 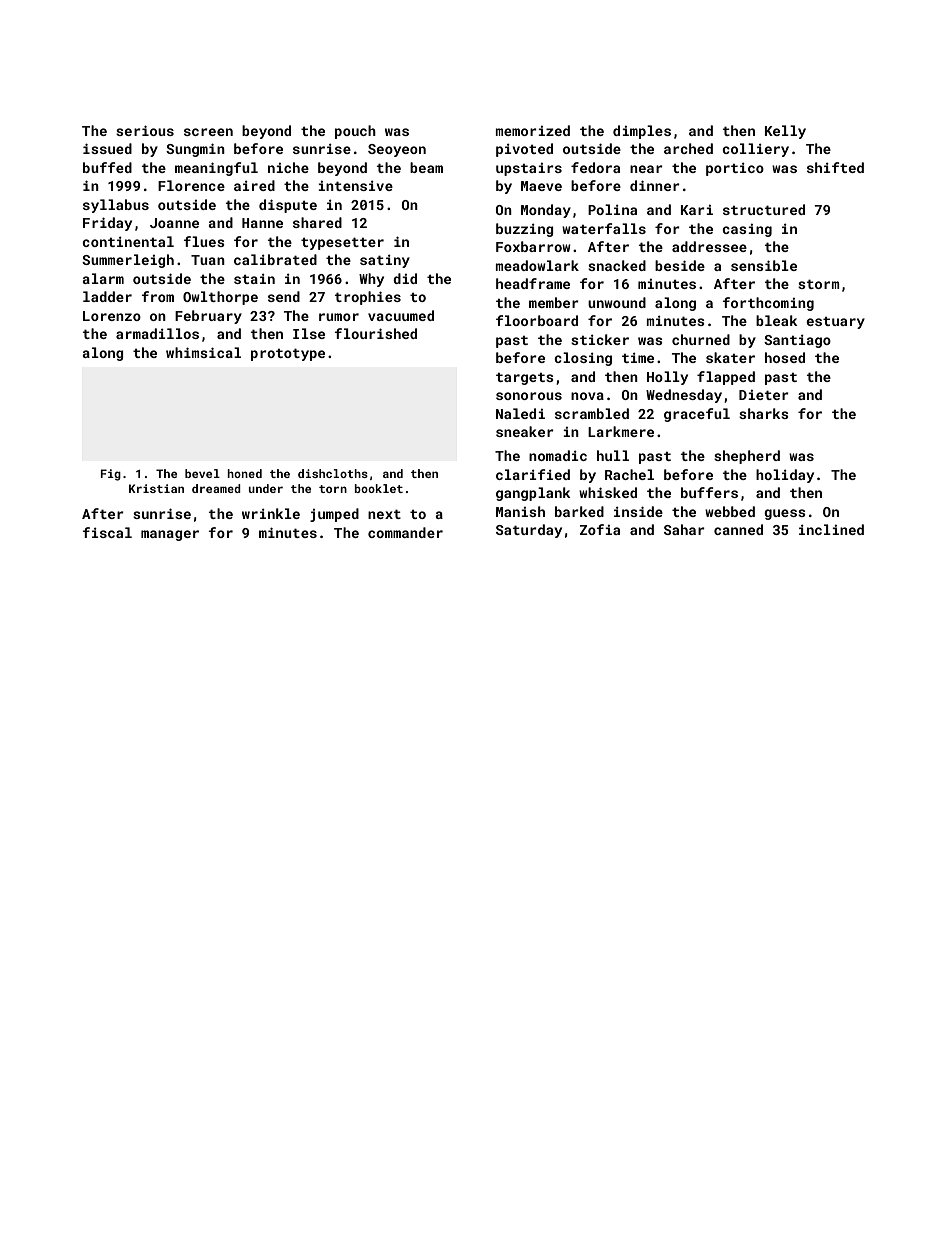 What do you see at coordinates (525, 379) in the screenshot?
I see `targets` at bounding box center [525, 379].
